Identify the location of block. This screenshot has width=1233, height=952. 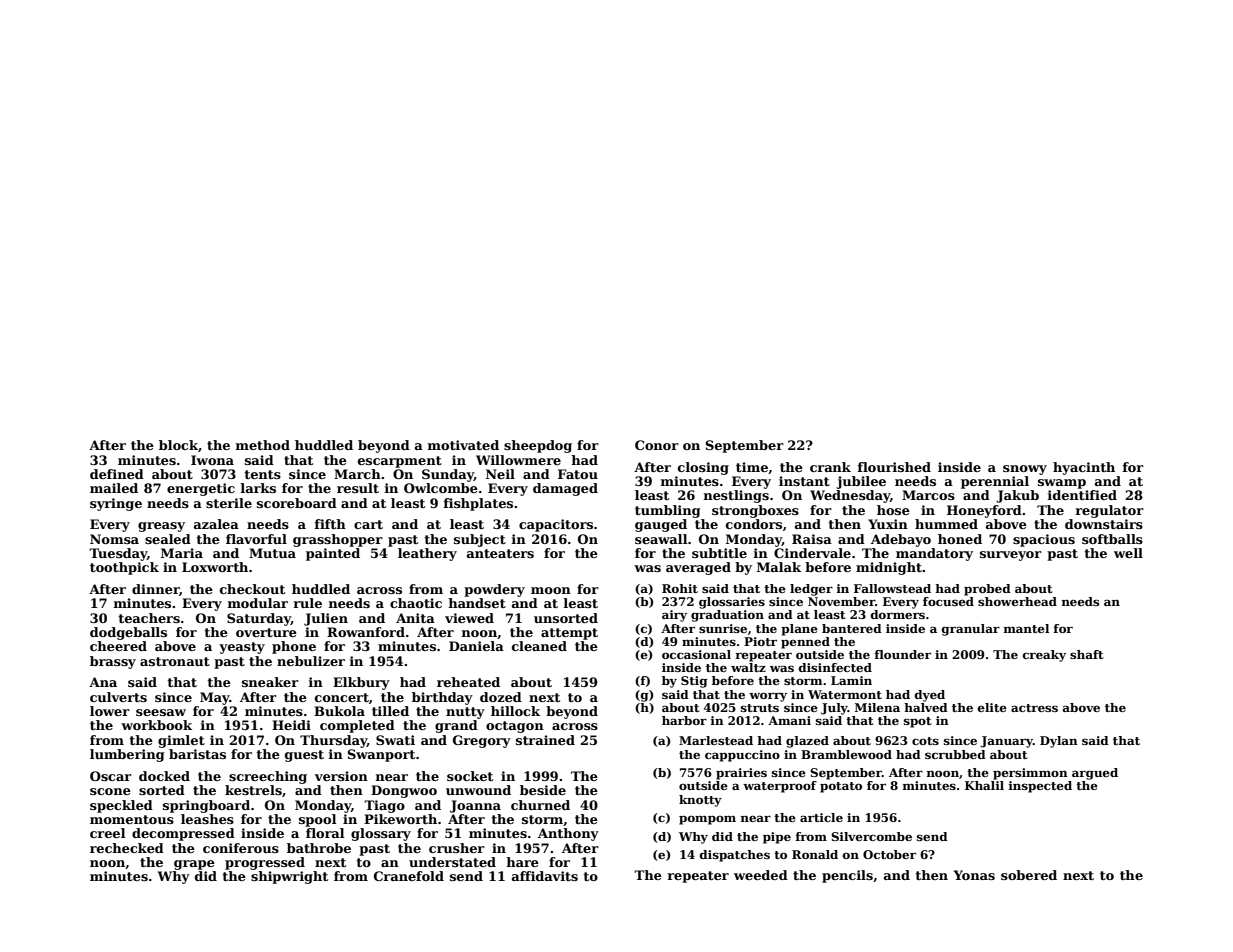
(178, 445).
